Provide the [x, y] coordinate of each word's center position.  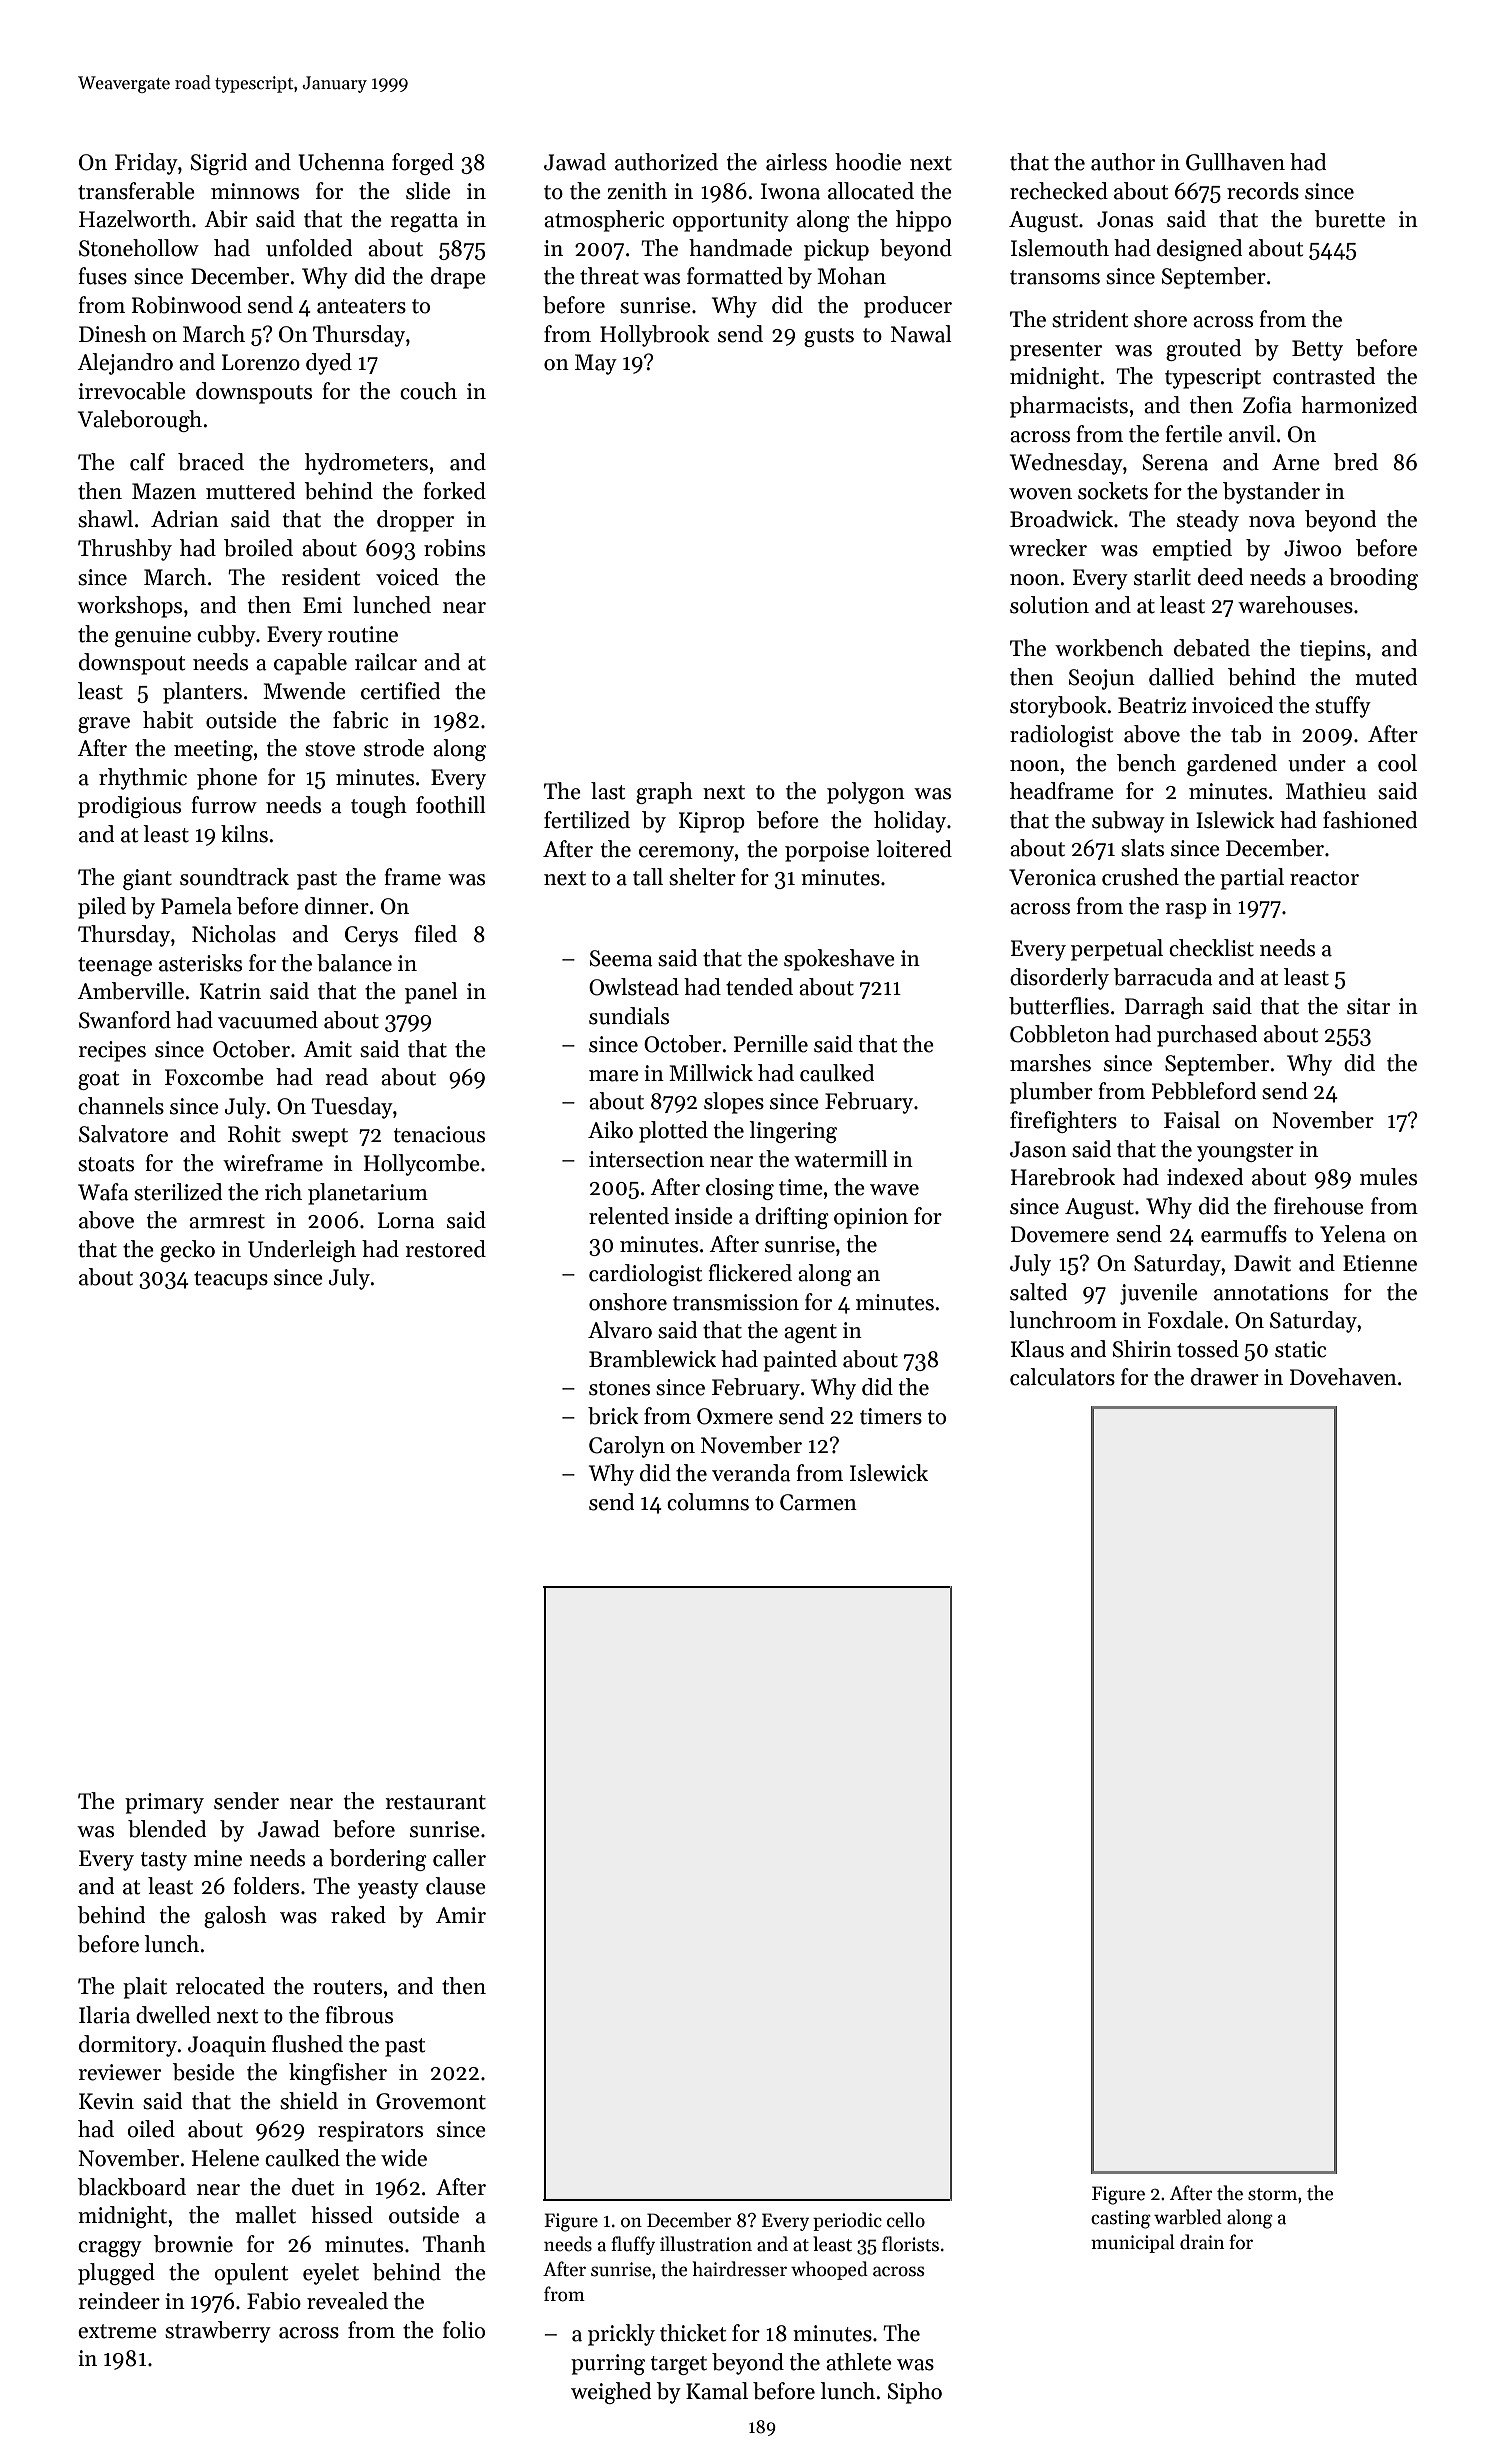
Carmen [818, 1502]
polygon [866, 793]
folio [464, 2330]
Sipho [915, 2393]
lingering [793, 1132]
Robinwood [186, 305]
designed [1199, 250]
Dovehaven [1343, 1377]
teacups [231, 1280]
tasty [164, 1861]
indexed [1205, 1177]
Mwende [304, 691]
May [596, 364]
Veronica [1052, 877]
